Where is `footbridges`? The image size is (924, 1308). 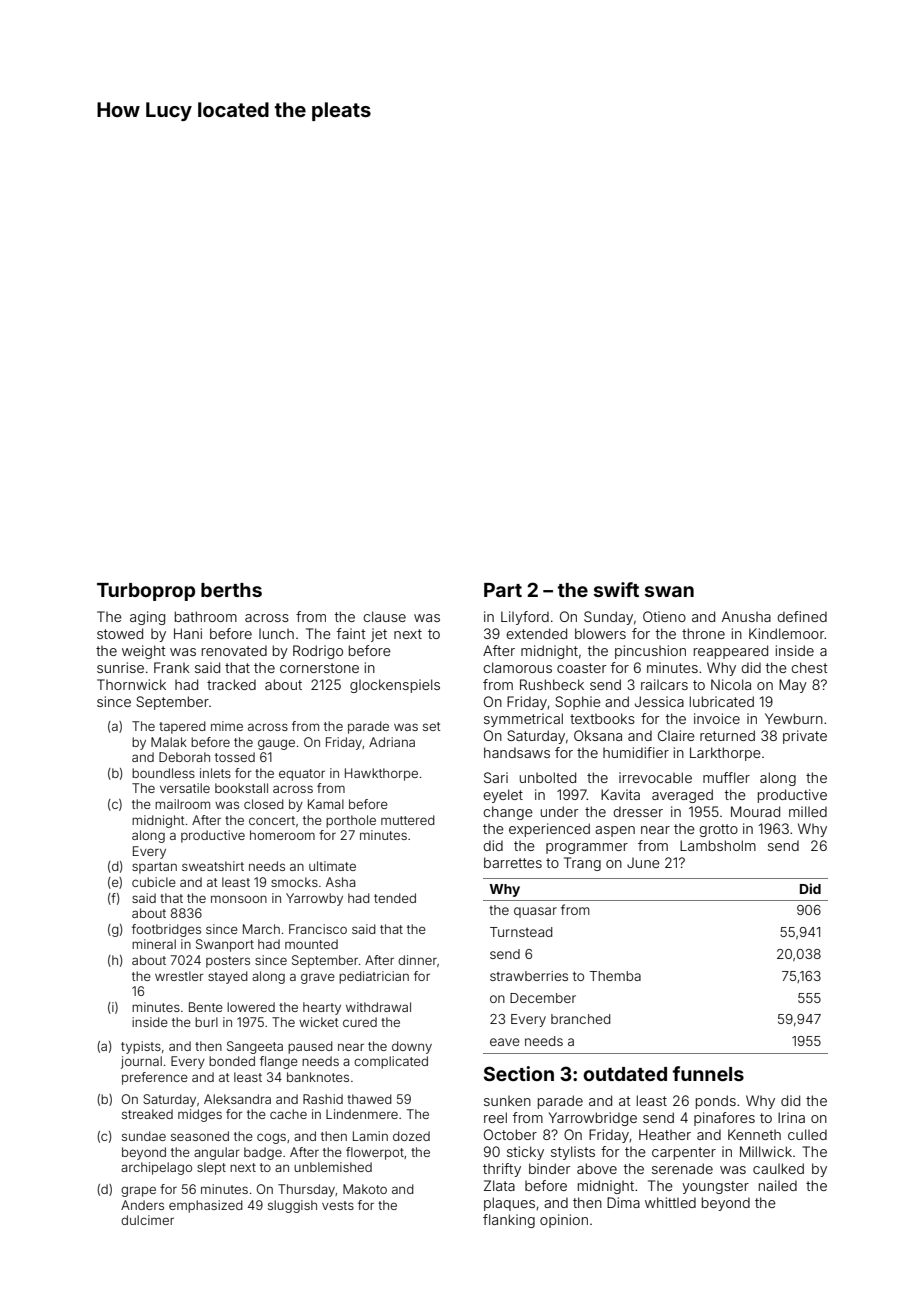
footbridges is located at coordinates (166, 930).
